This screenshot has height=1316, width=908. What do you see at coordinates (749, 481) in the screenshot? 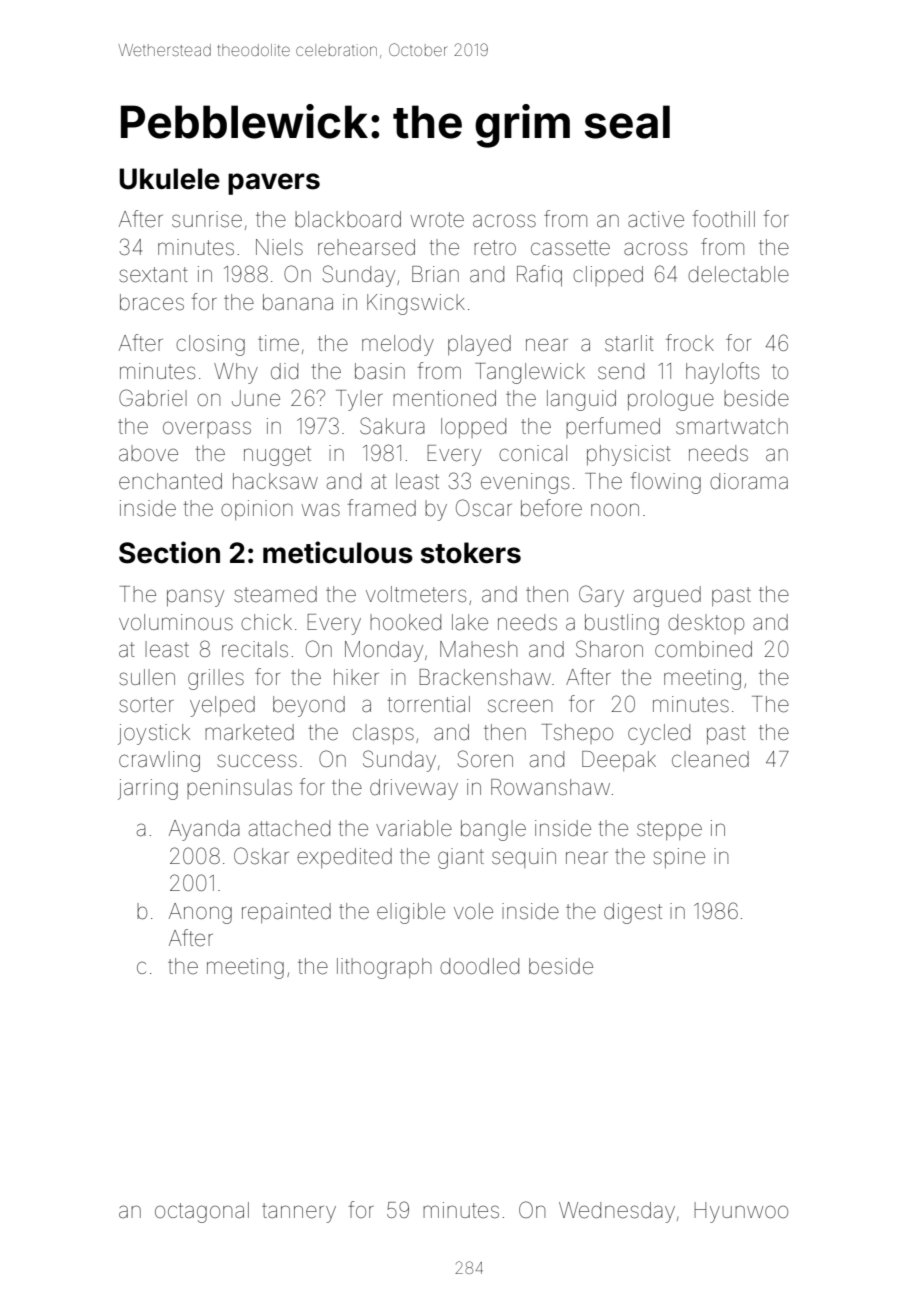
I see `diorama` at bounding box center [749, 481].
